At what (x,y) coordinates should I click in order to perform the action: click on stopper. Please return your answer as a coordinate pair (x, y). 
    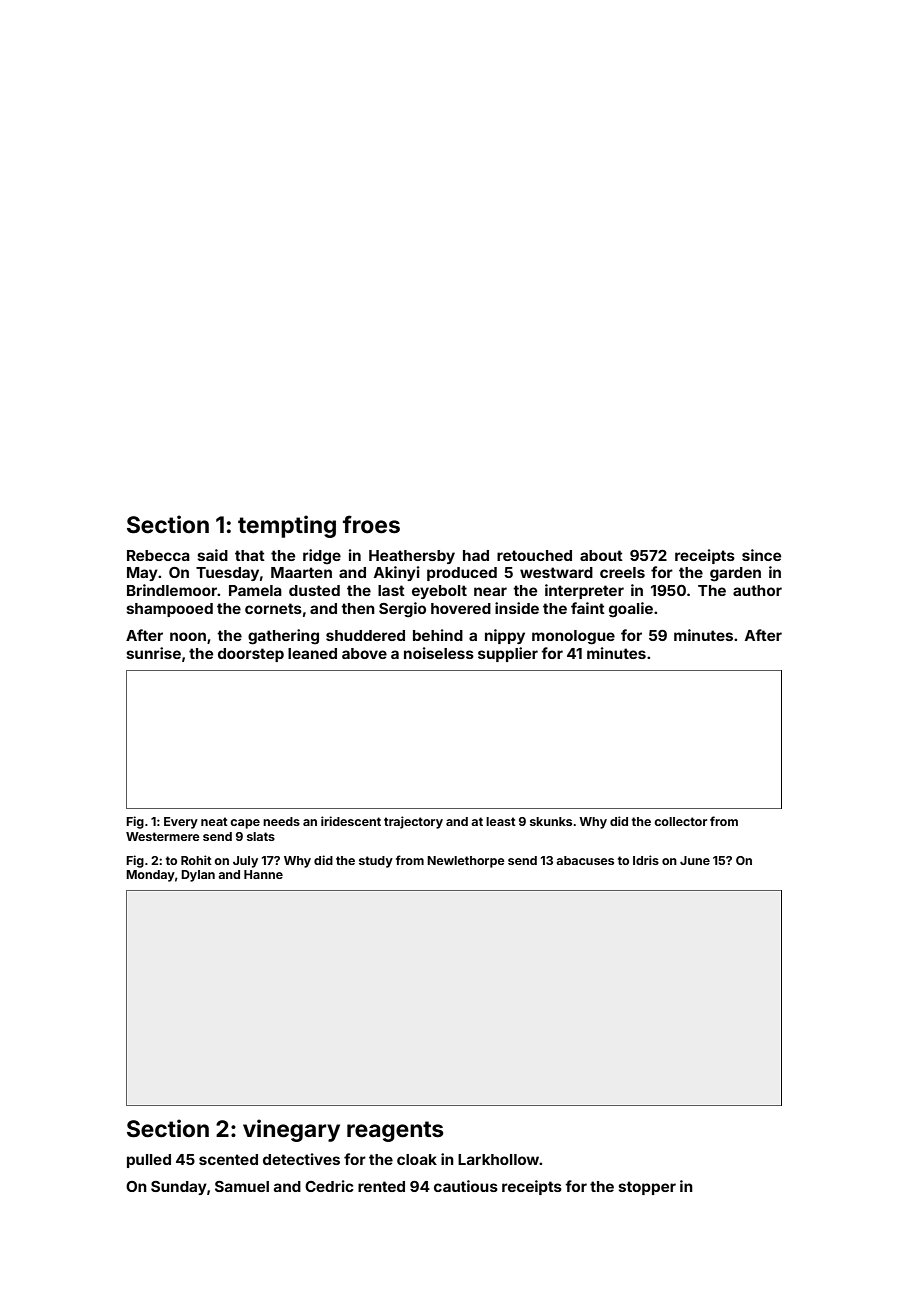
    Looking at the image, I should click on (647, 1188).
